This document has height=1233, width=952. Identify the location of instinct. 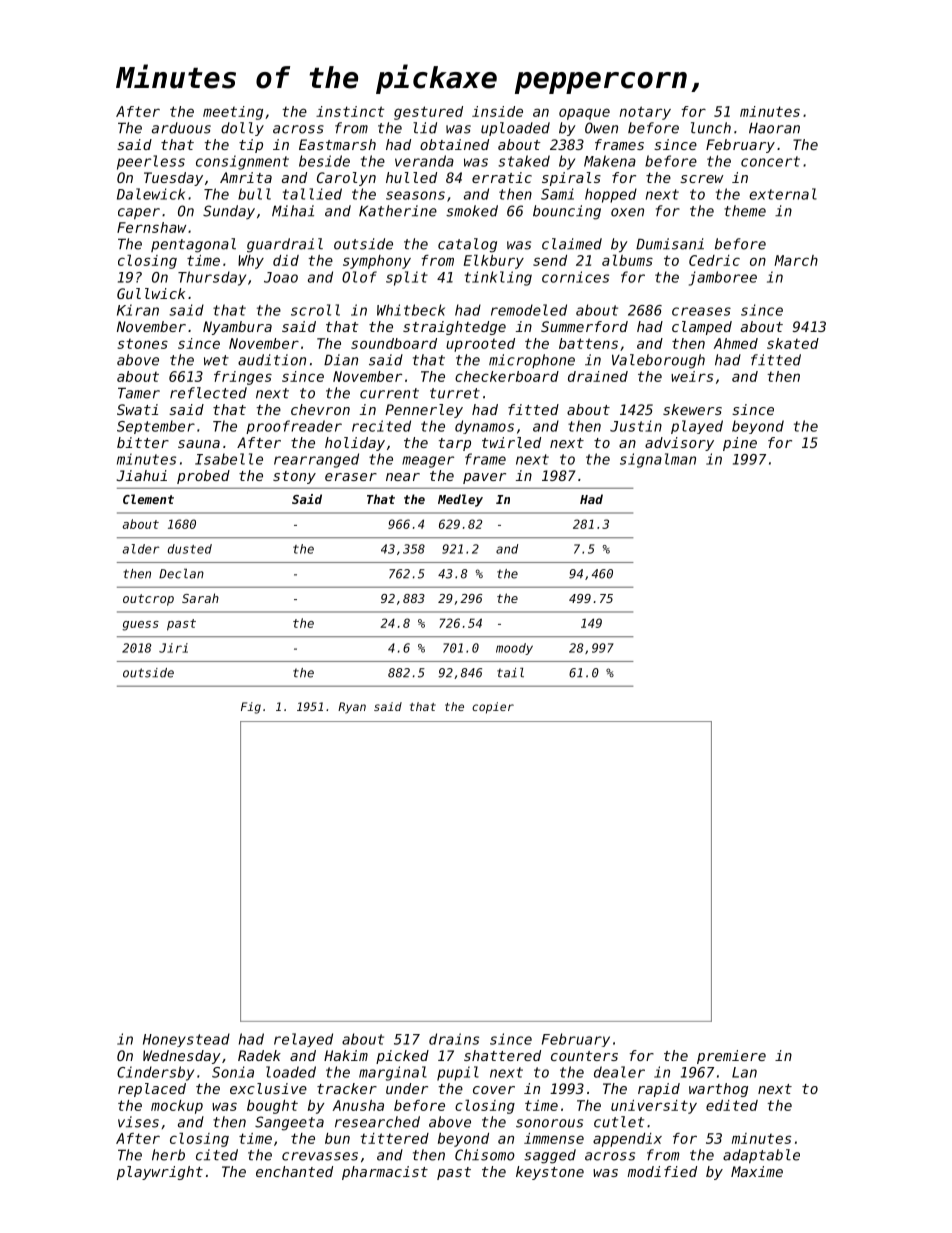
(350, 111).
